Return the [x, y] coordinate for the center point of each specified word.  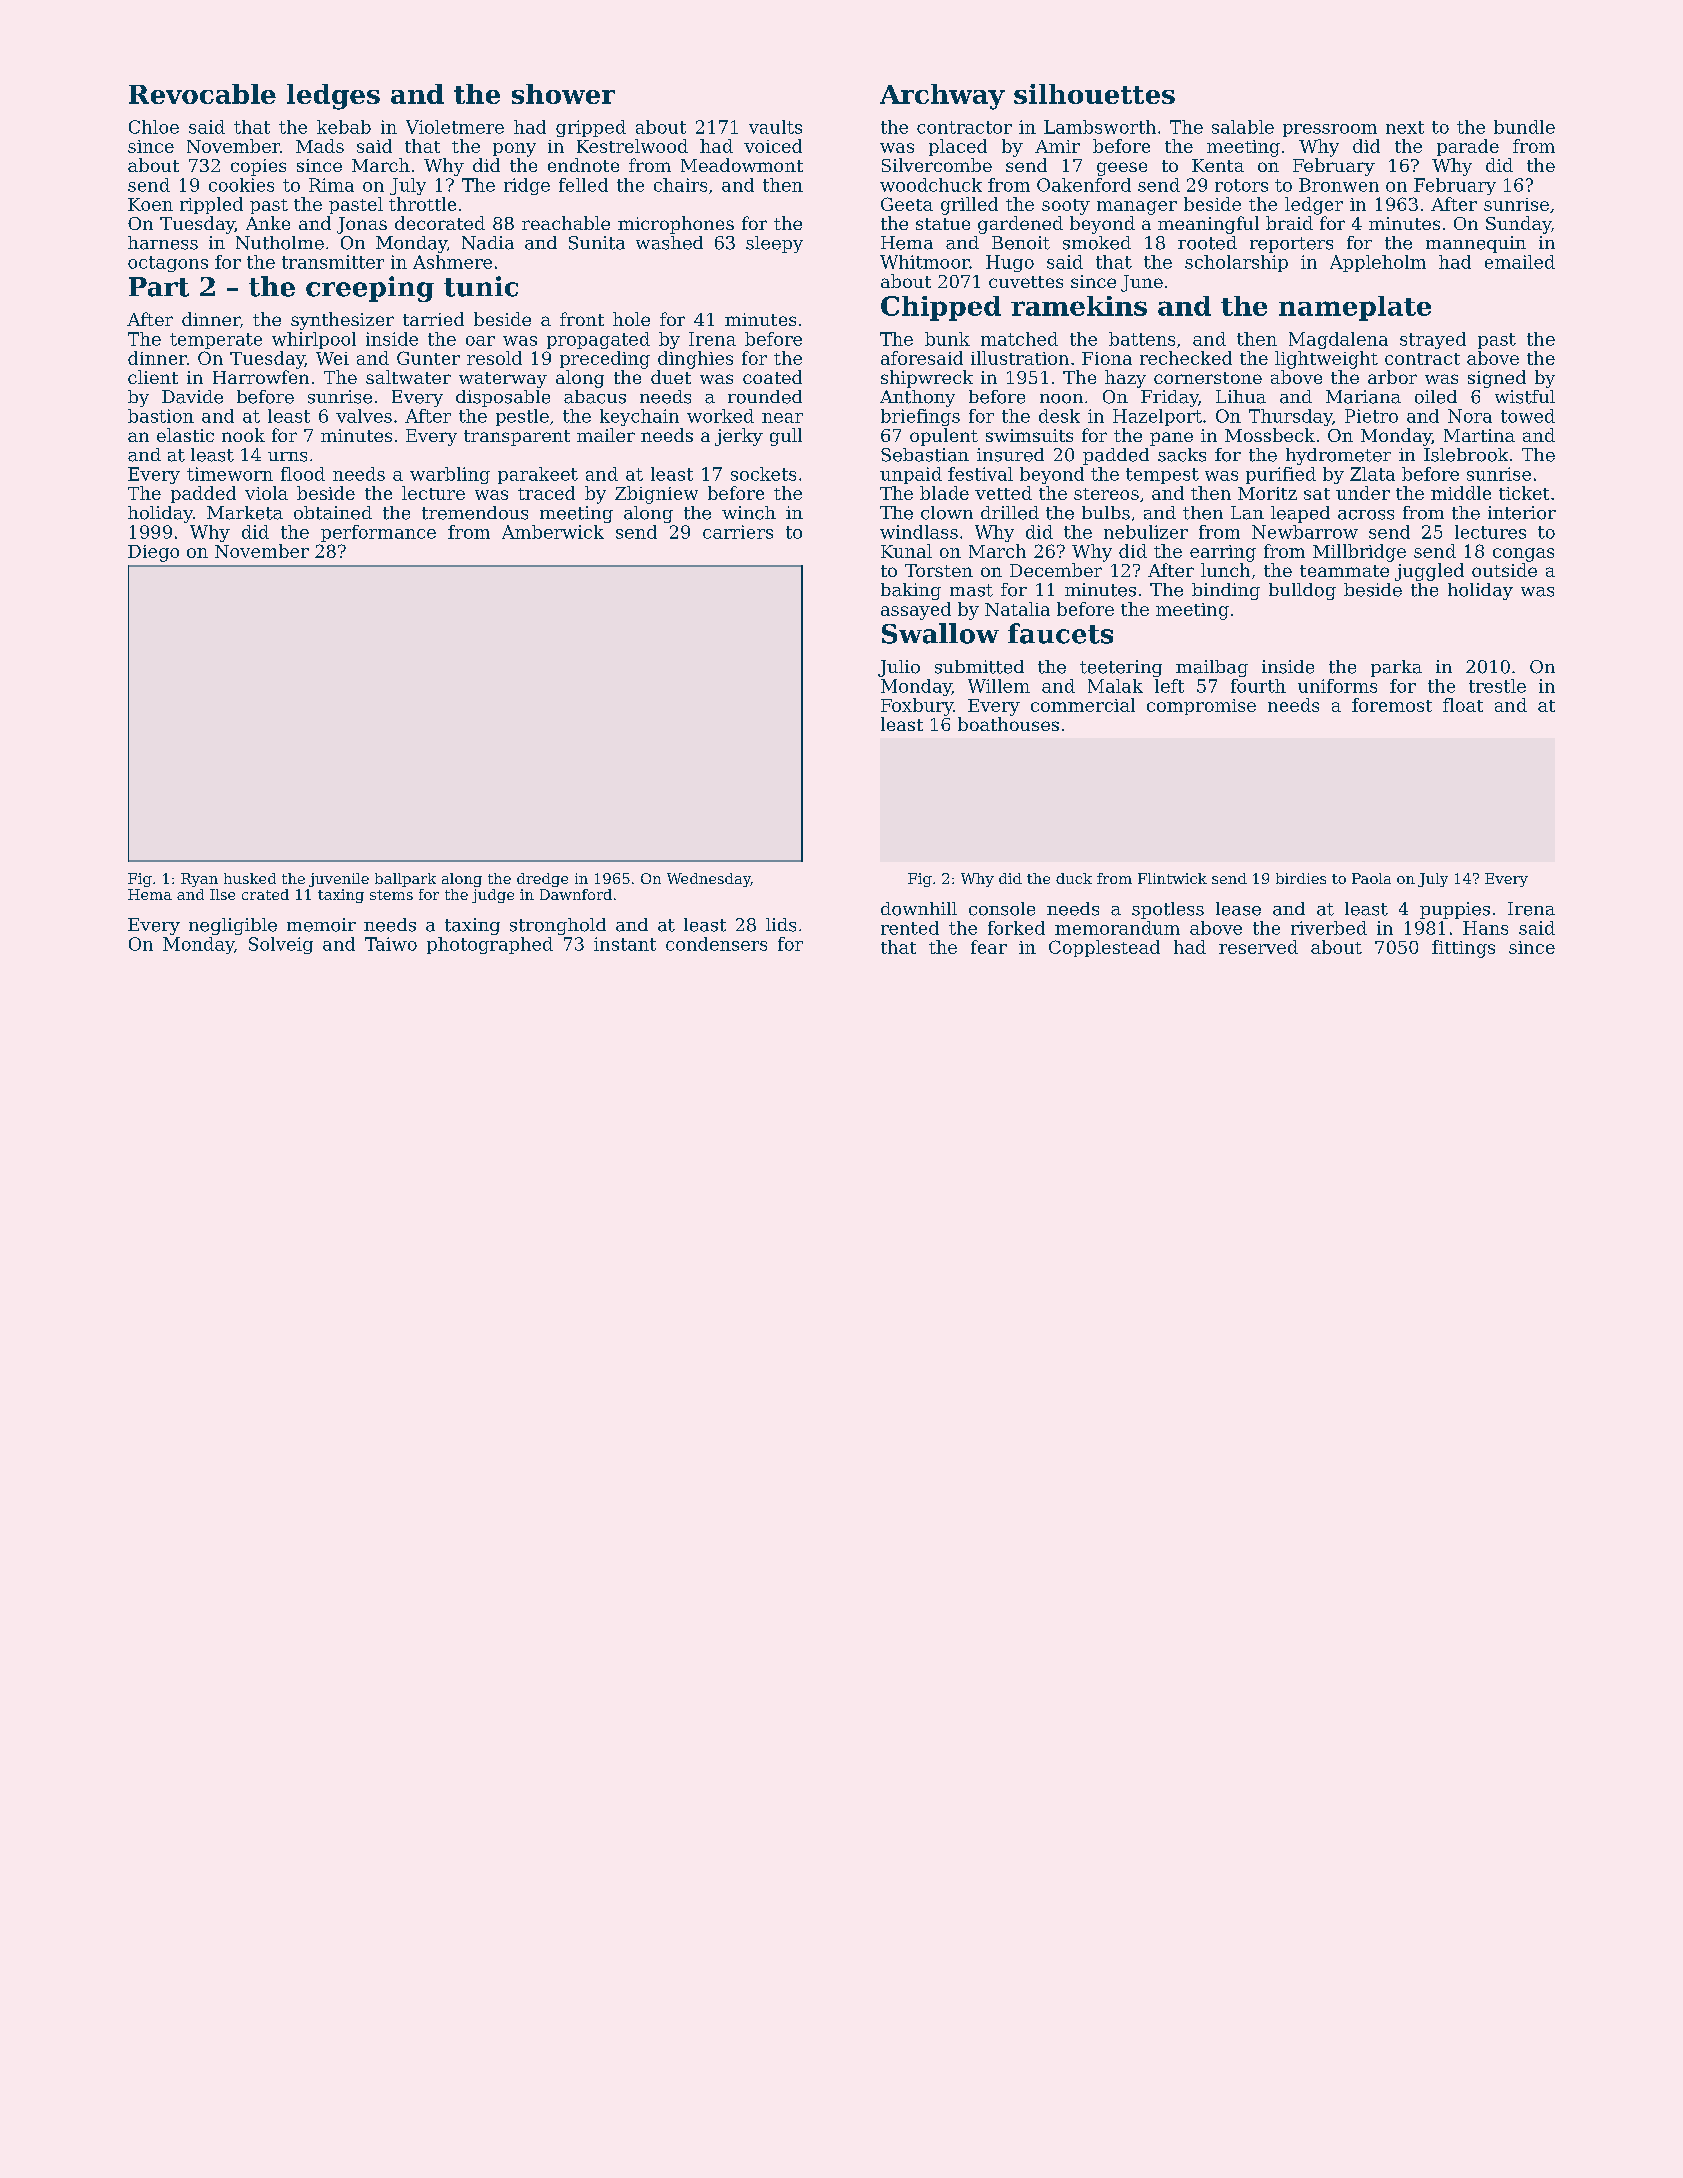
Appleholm [1378, 263]
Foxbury [917, 707]
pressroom [1330, 130]
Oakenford [1084, 185]
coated [772, 377]
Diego [153, 553]
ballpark [405, 880]
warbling [450, 475]
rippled [211, 205]
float [1463, 705]
